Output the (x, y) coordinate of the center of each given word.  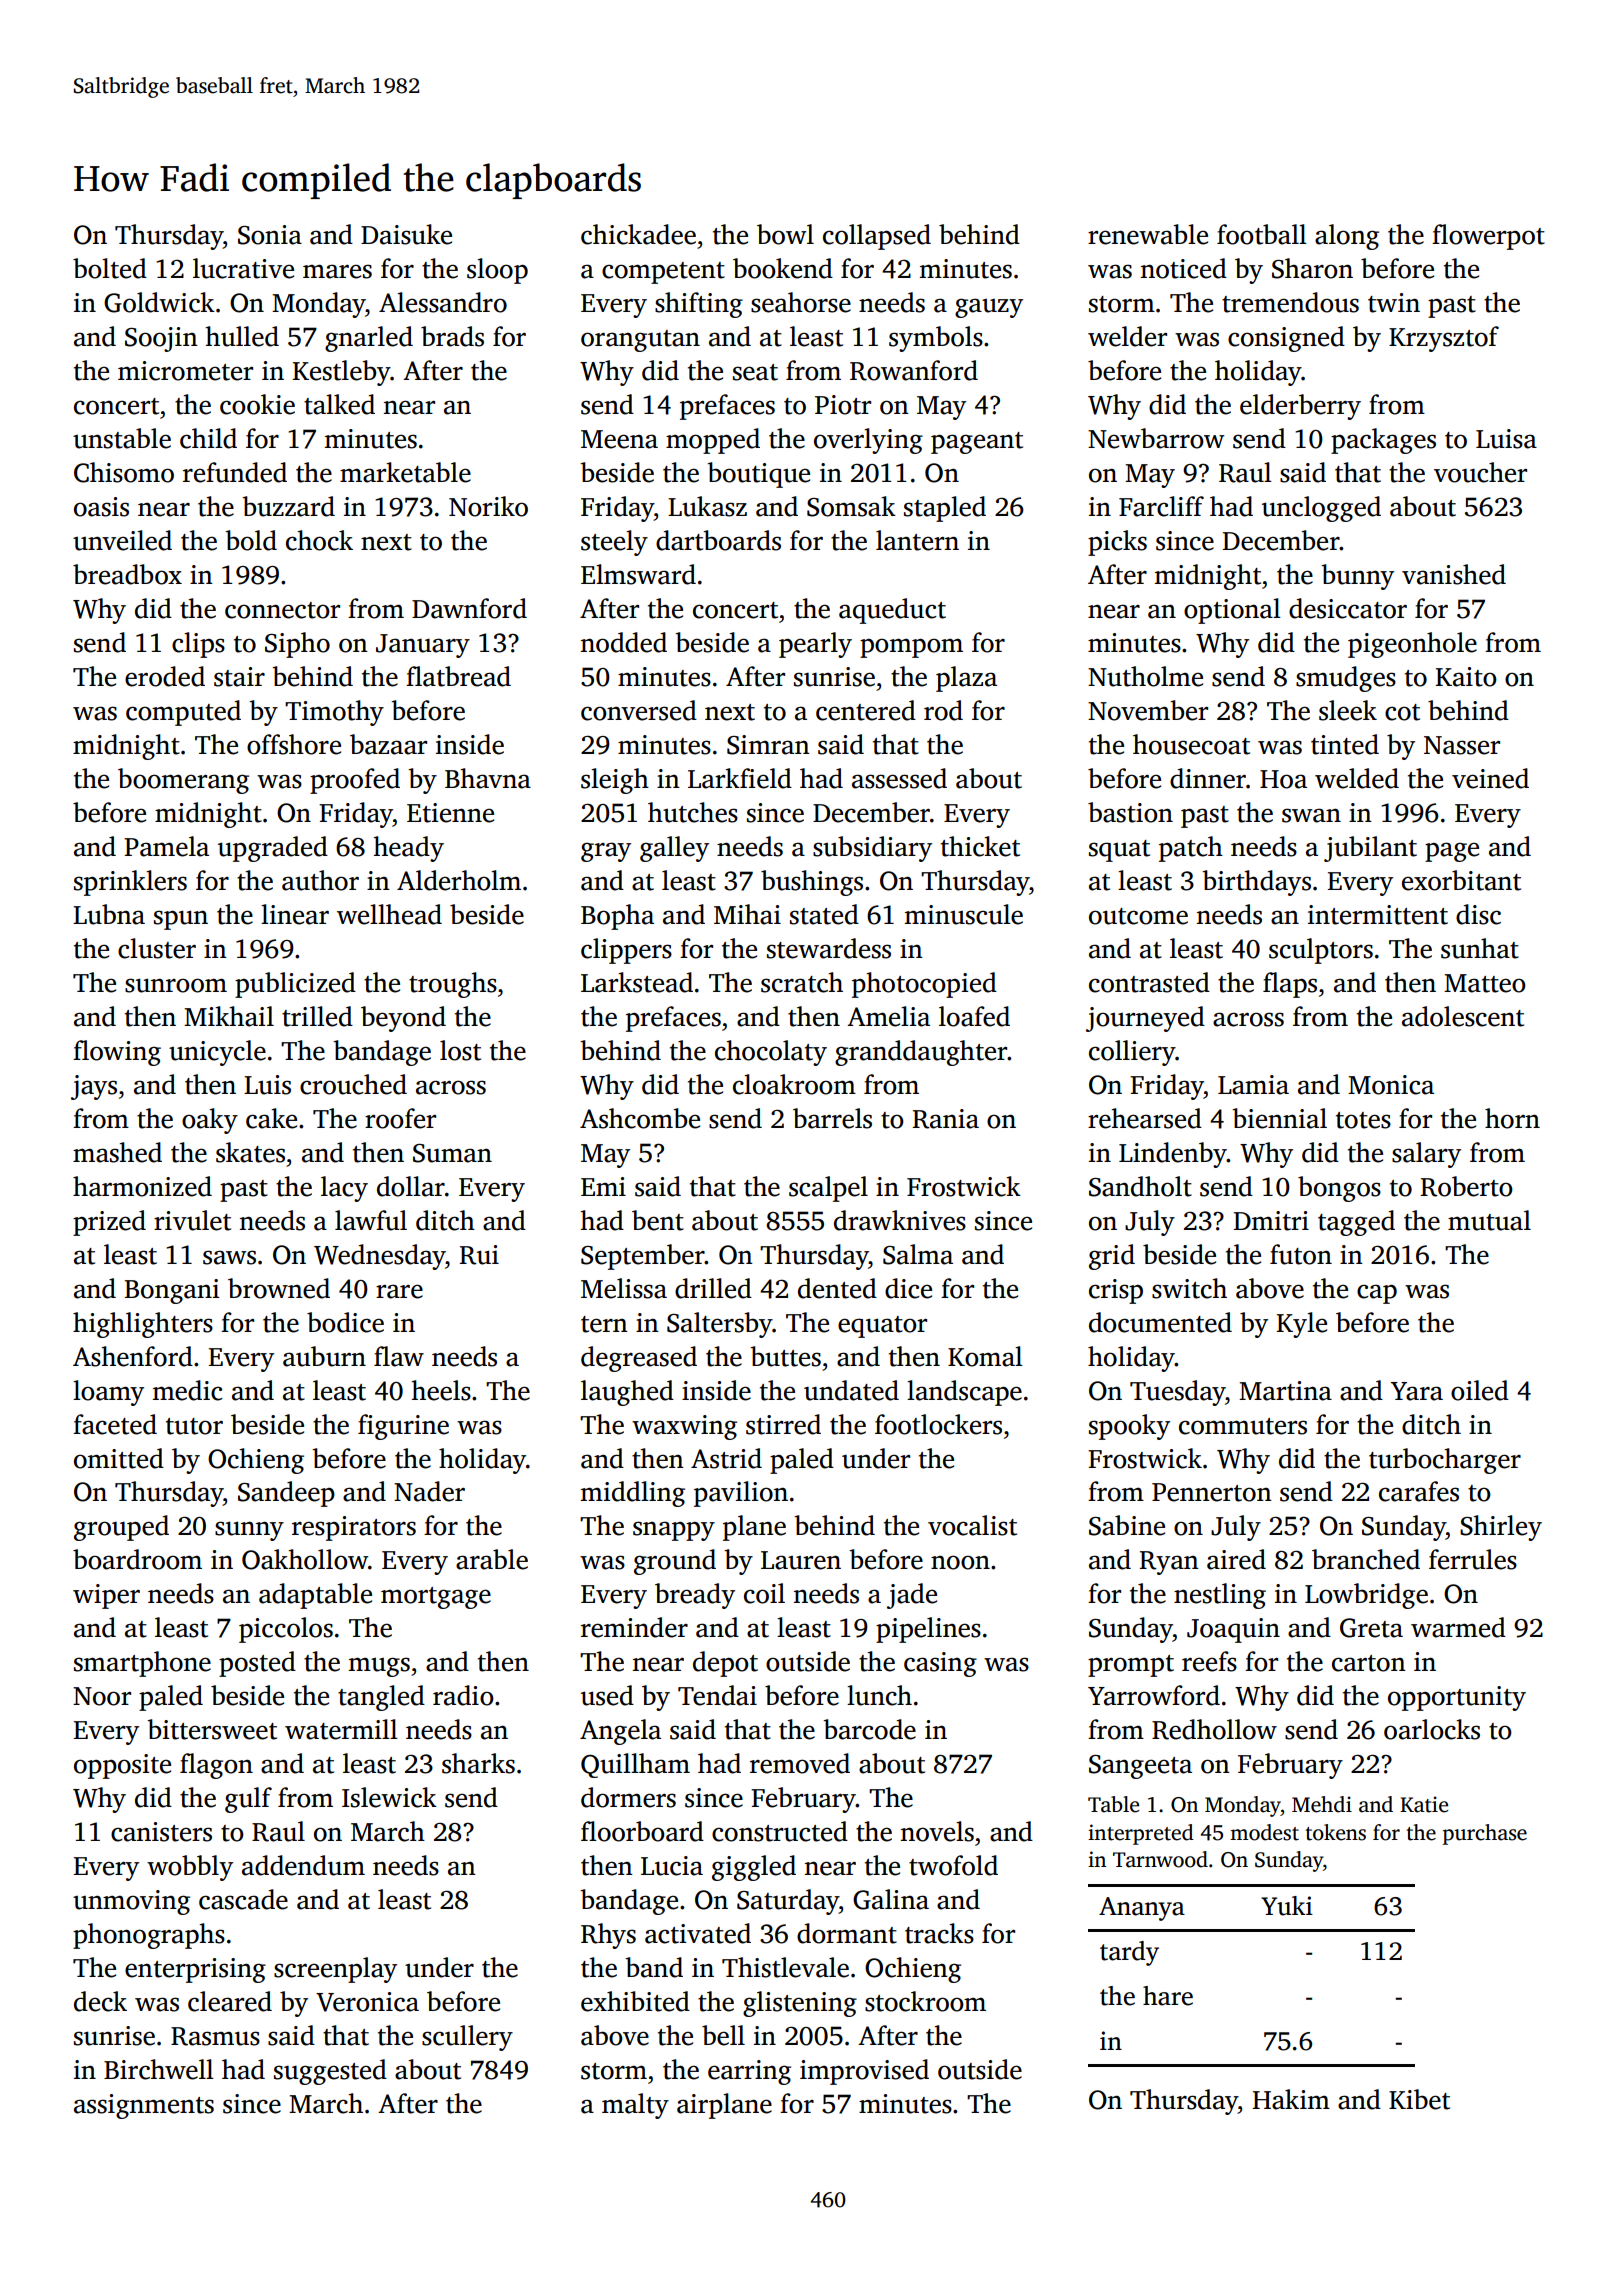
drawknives (900, 1220)
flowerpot (1488, 237)
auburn (324, 1356)
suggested (330, 2072)
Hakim (1291, 2099)
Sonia (270, 235)
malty (635, 2106)
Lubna (109, 914)
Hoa (1283, 779)
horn (1512, 1118)
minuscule (964, 914)
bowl (785, 234)
